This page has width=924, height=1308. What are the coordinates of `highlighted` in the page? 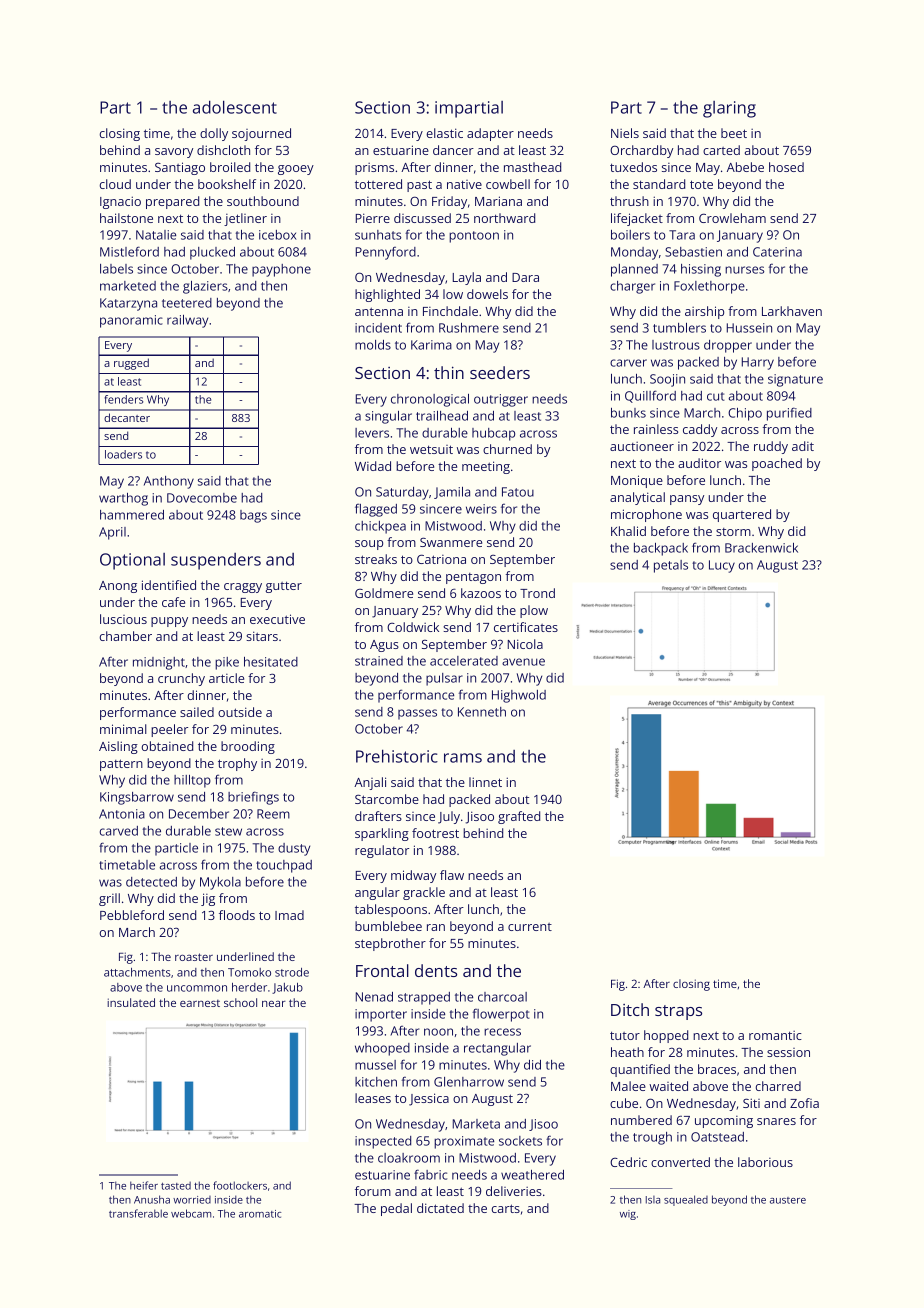 It's located at (387, 295).
